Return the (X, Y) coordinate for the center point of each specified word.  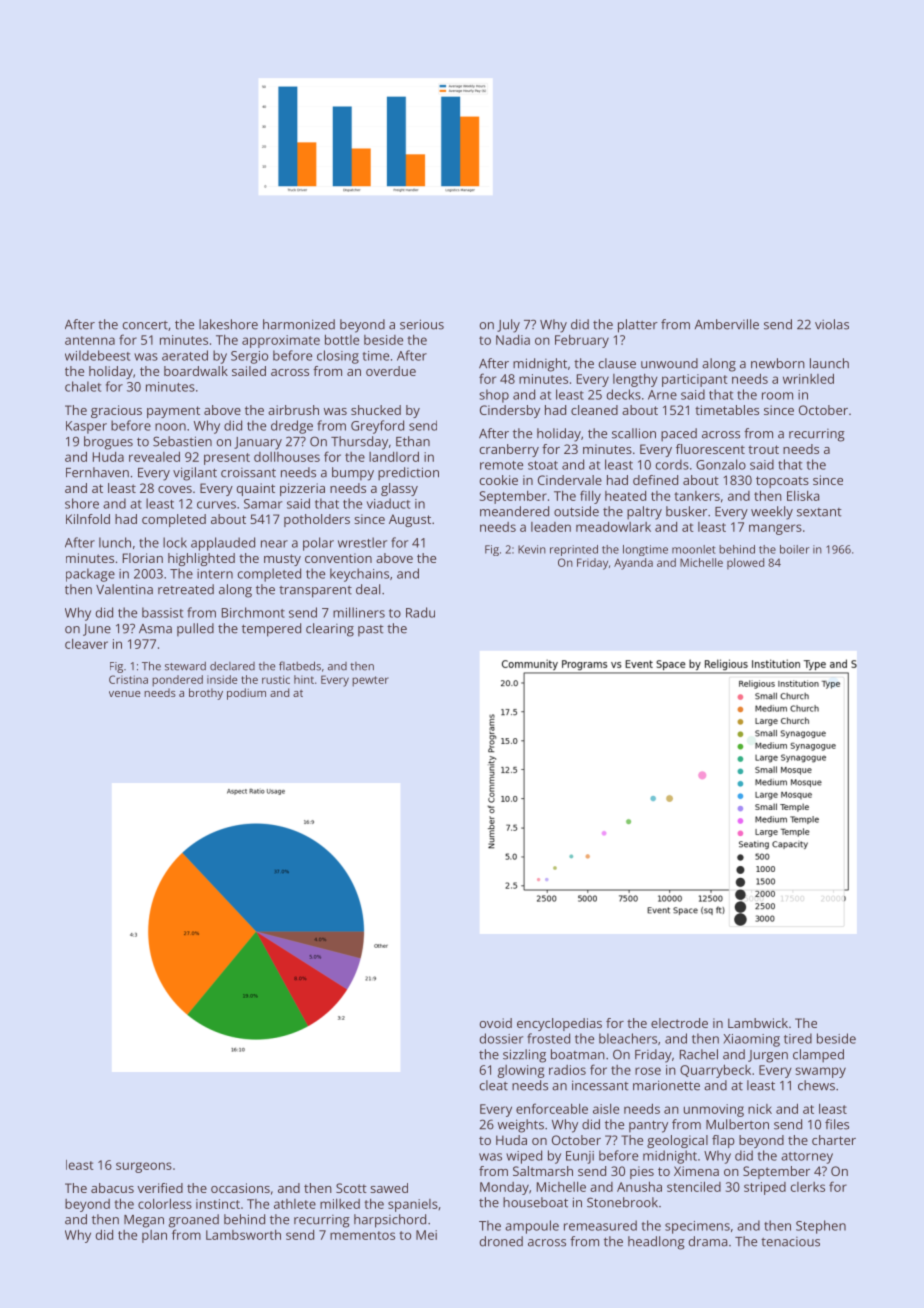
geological (677, 1141)
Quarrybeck (715, 1071)
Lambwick (758, 1023)
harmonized (299, 324)
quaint (256, 489)
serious (422, 324)
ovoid (496, 1023)
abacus (112, 1188)
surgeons (144, 1167)
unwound (669, 363)
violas (832, 324)
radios (567, 1070)
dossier (501, 1038)
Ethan (413, 441)
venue (125, 694)
